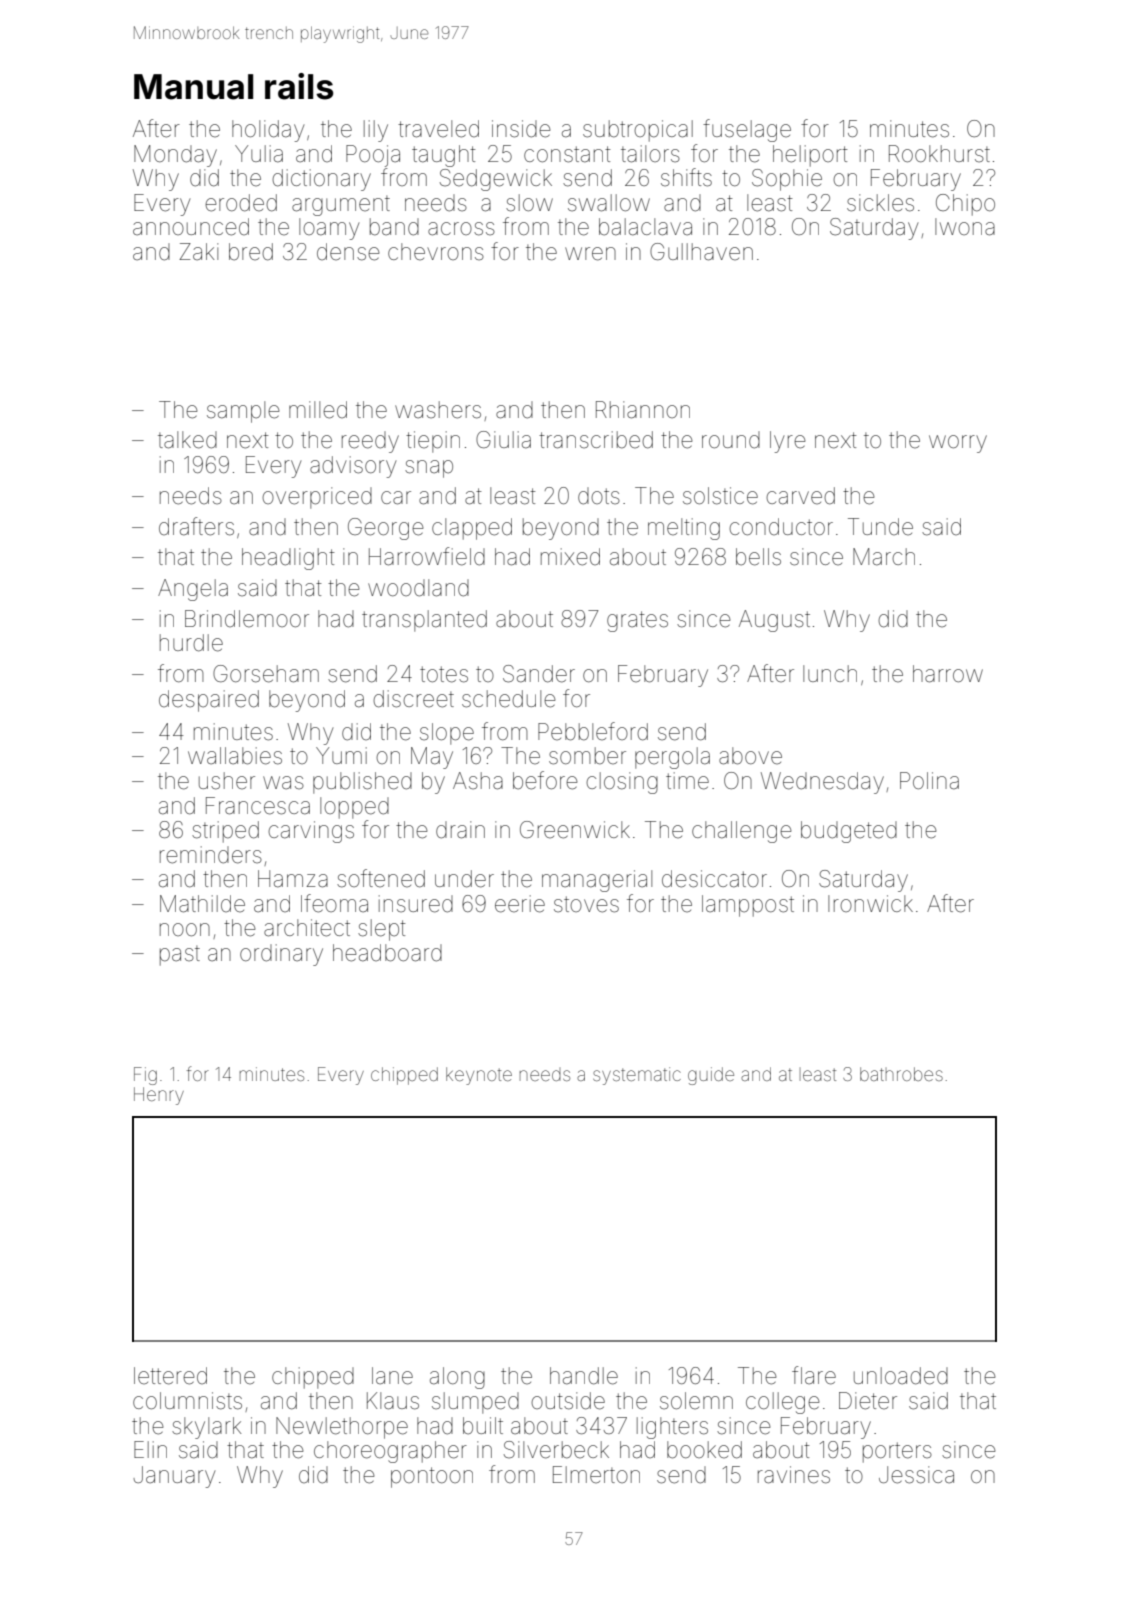 This screenshot has height=1603, width=1129. Describe the element at coordinates (353, 467) in the screenshot. I see `advisory` at that location.
